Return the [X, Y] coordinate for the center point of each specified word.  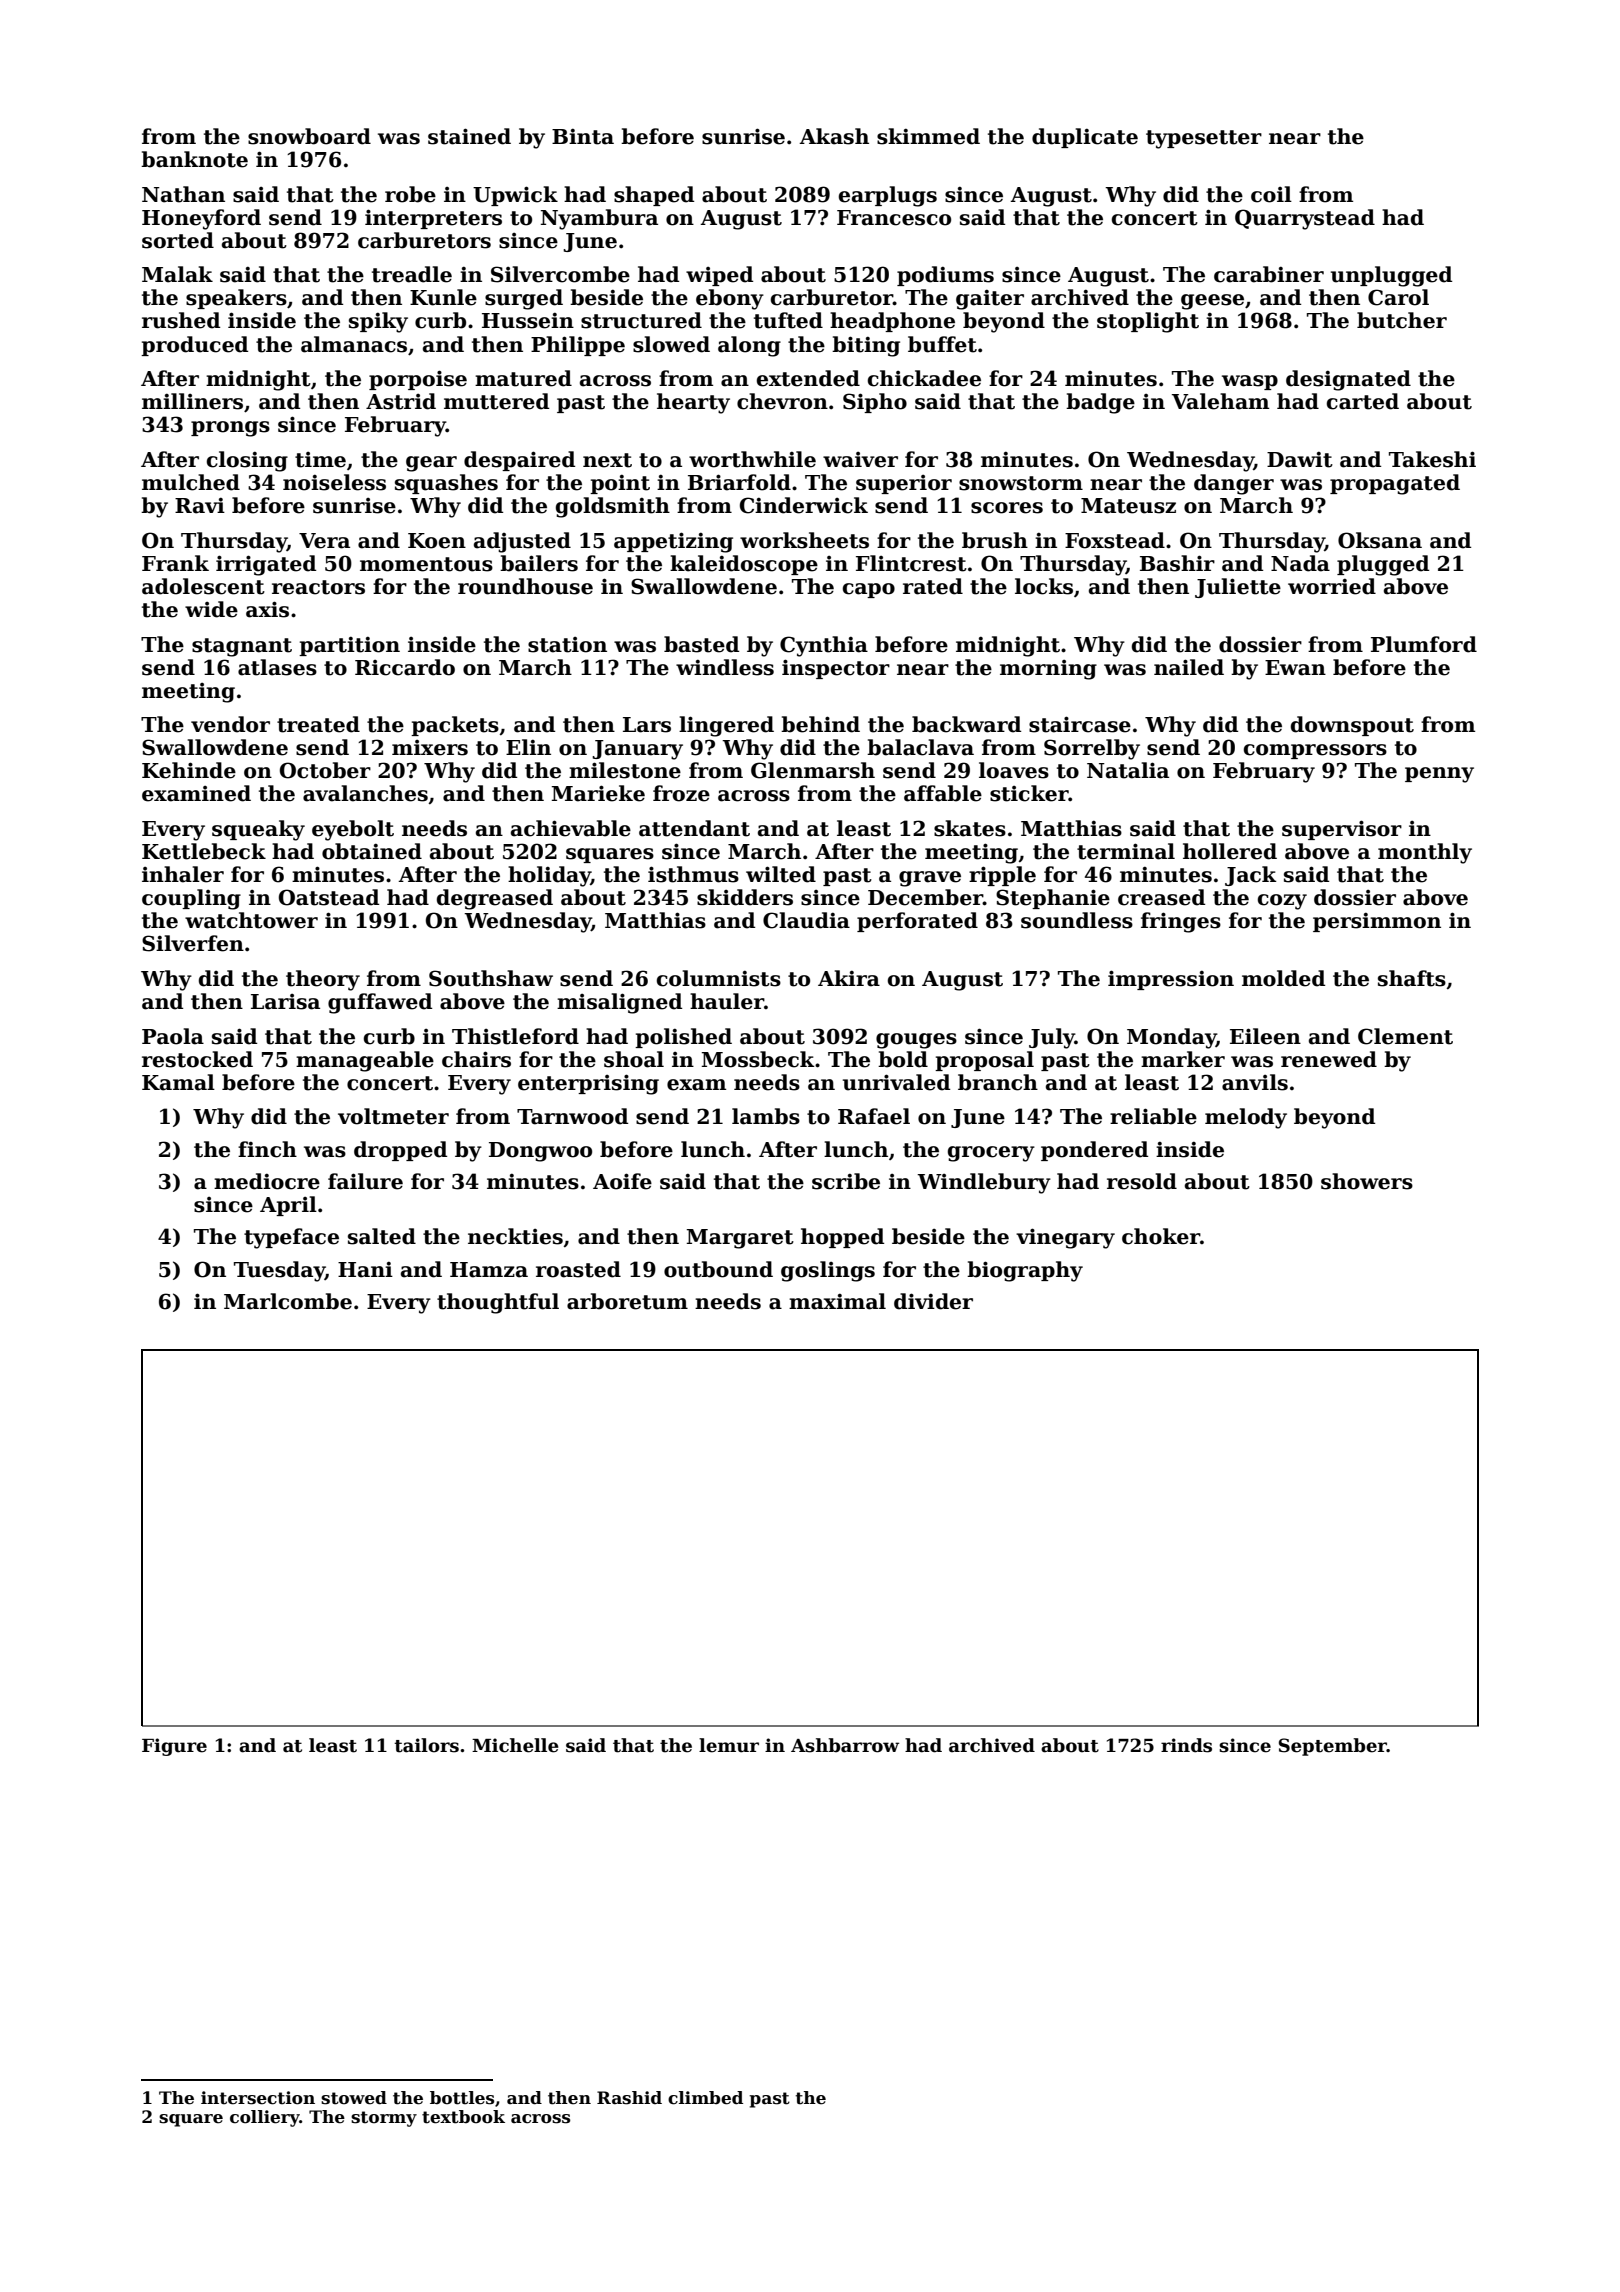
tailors [426, 1745]
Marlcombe [288, 1301]
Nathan [183, 194]
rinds [1186, 1745]
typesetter [1204, 139]
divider [933, 1301]
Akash [834, 136]
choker [1161, 1236]
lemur [729, 1745]
